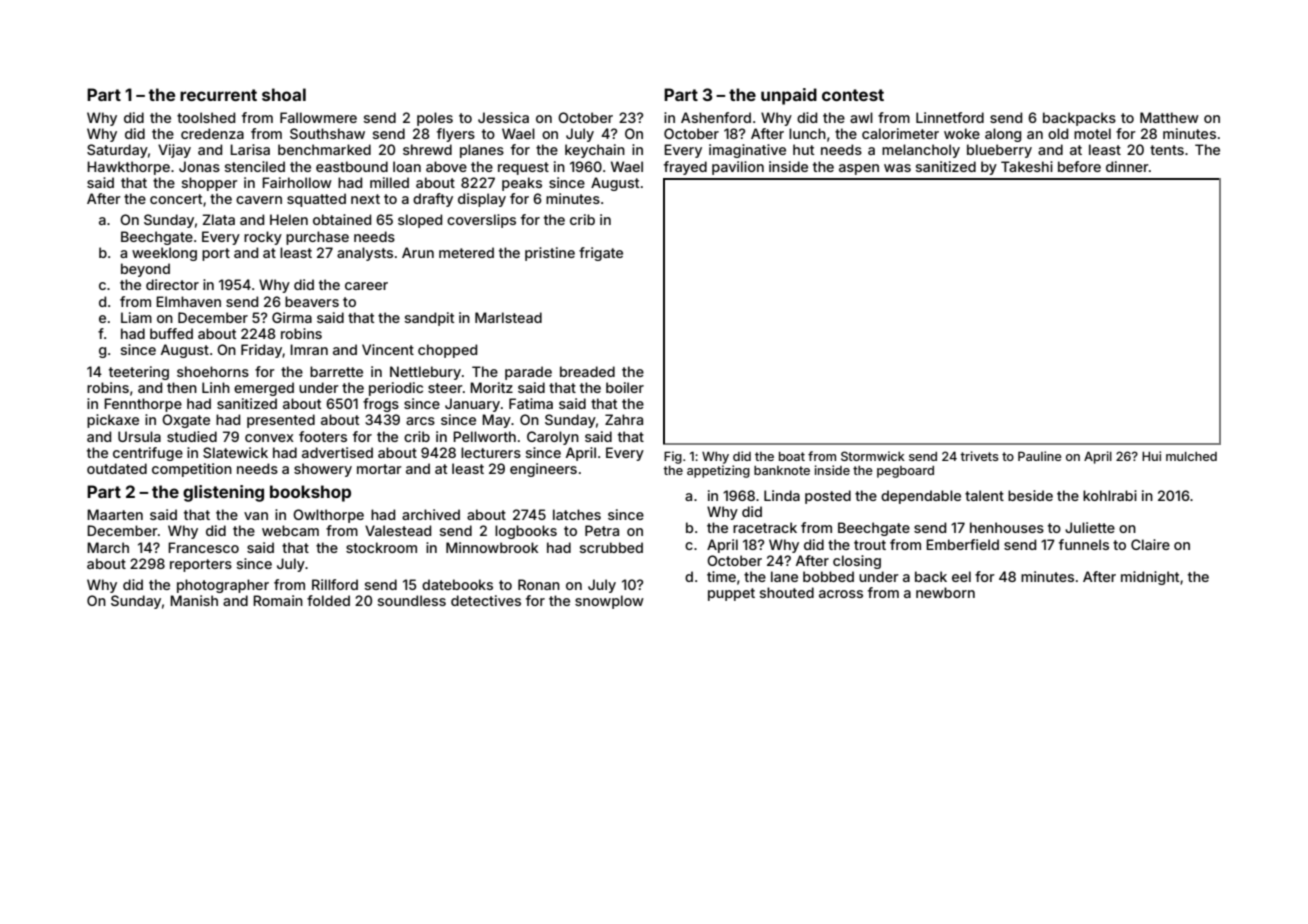  Describe the element at coordinates (1079, 166) in the image. I see `before` at that location.
